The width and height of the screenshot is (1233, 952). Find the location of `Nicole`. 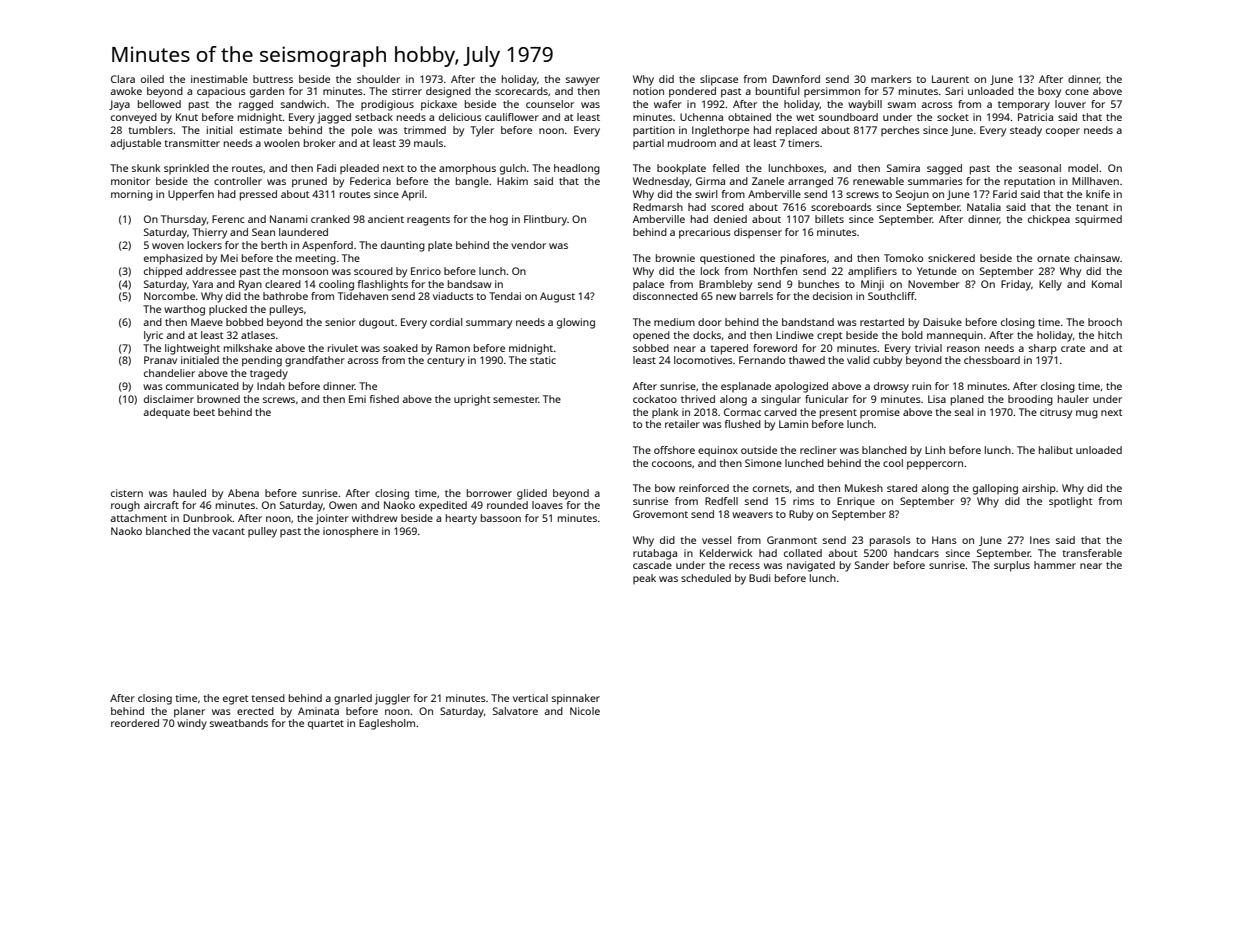

Nicole is located at coordinates (585, 711).
